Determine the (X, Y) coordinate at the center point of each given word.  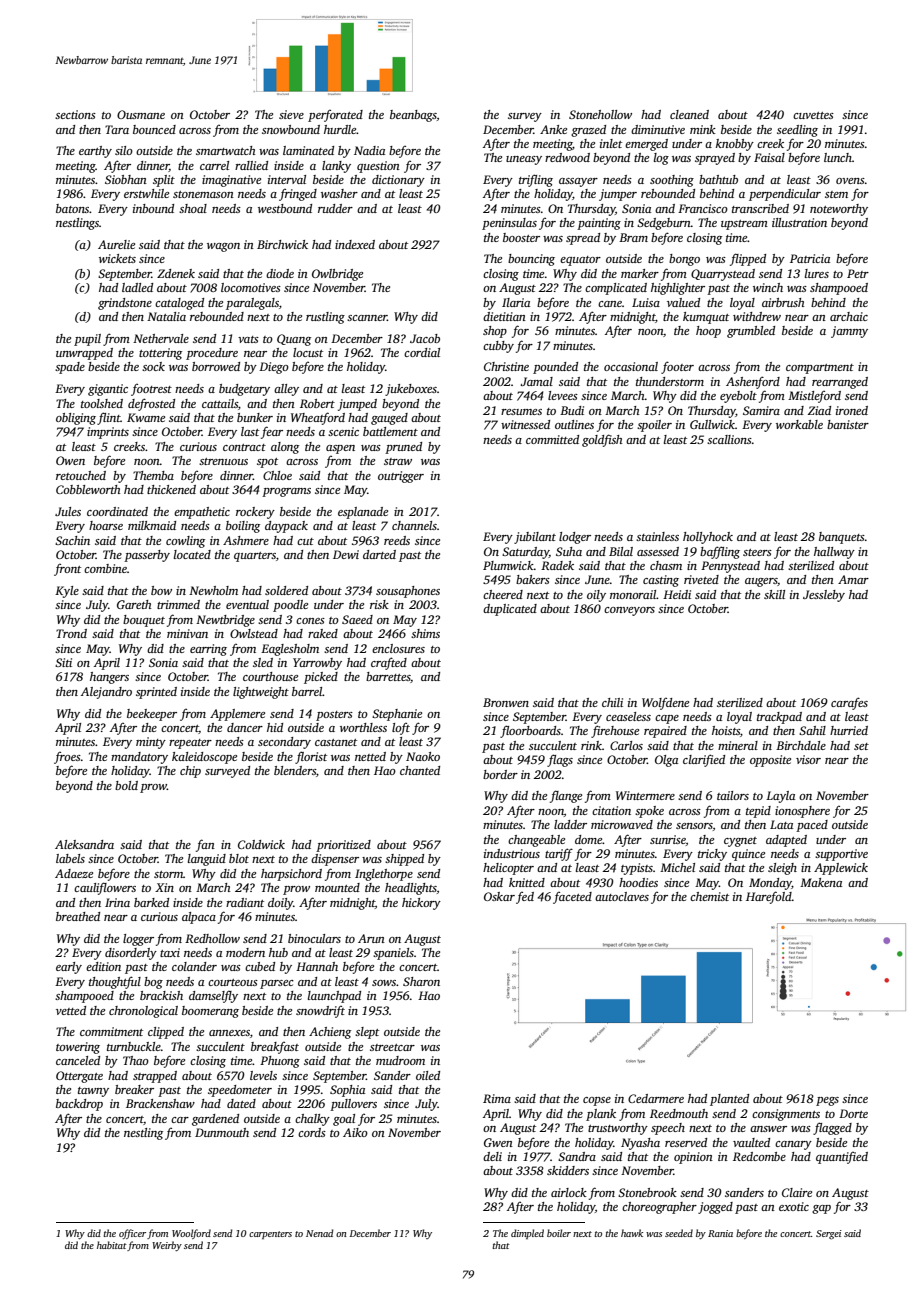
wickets (117, 258)
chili (612, 702)
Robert (317, 403)
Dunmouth (222, 1132)
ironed (852, 410)
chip (190, 772)
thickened (171, 489)
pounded (555, 368)
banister (848, 424)
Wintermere (645, 795)
